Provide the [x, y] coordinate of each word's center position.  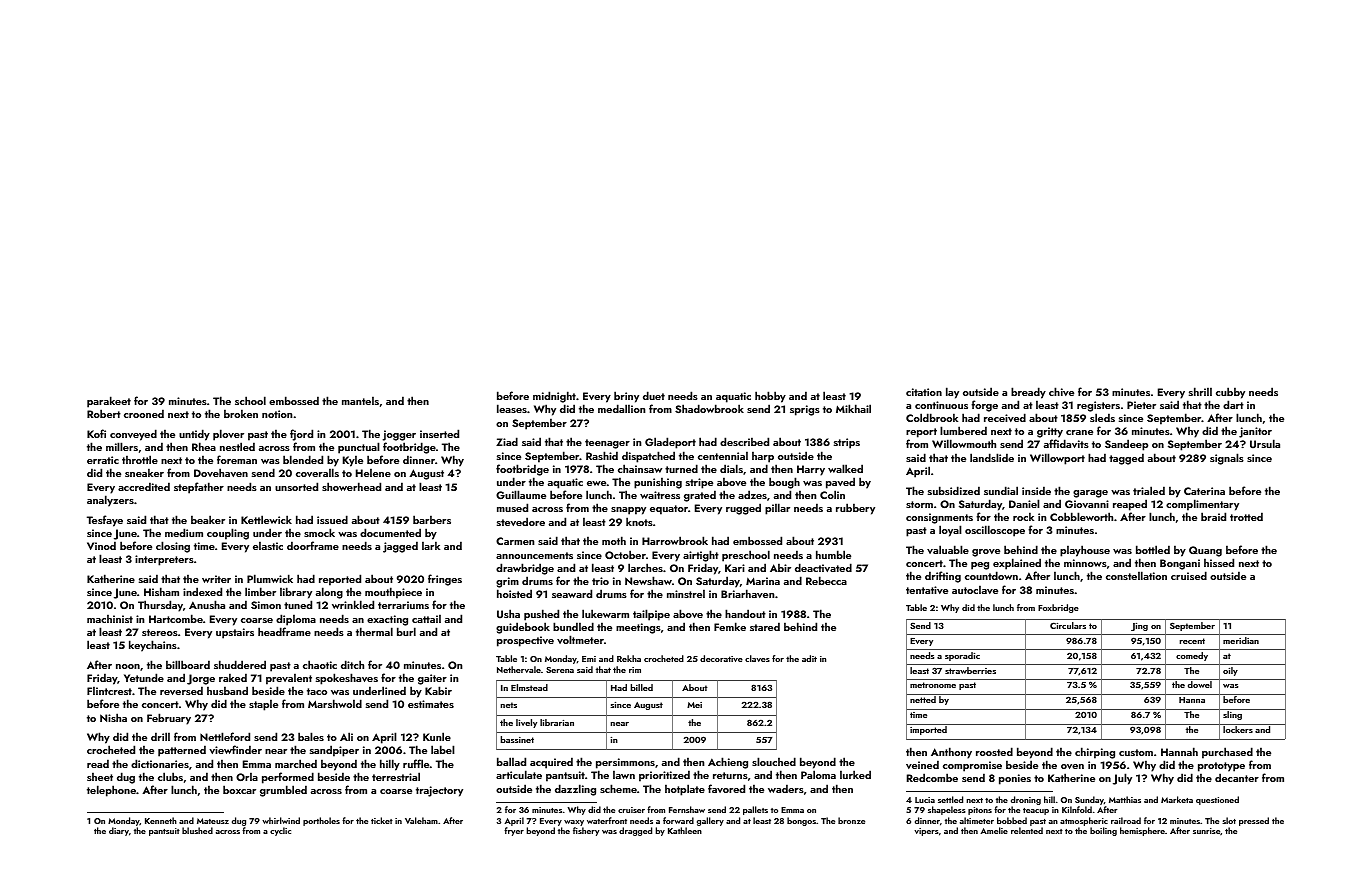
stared [765, 626]
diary [119, 831]
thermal [374, 631]
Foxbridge [1058, 608]
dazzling [575, 790]
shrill [1200, 391]
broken [241, 413]
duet [654, 395]
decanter [1237, 777]
